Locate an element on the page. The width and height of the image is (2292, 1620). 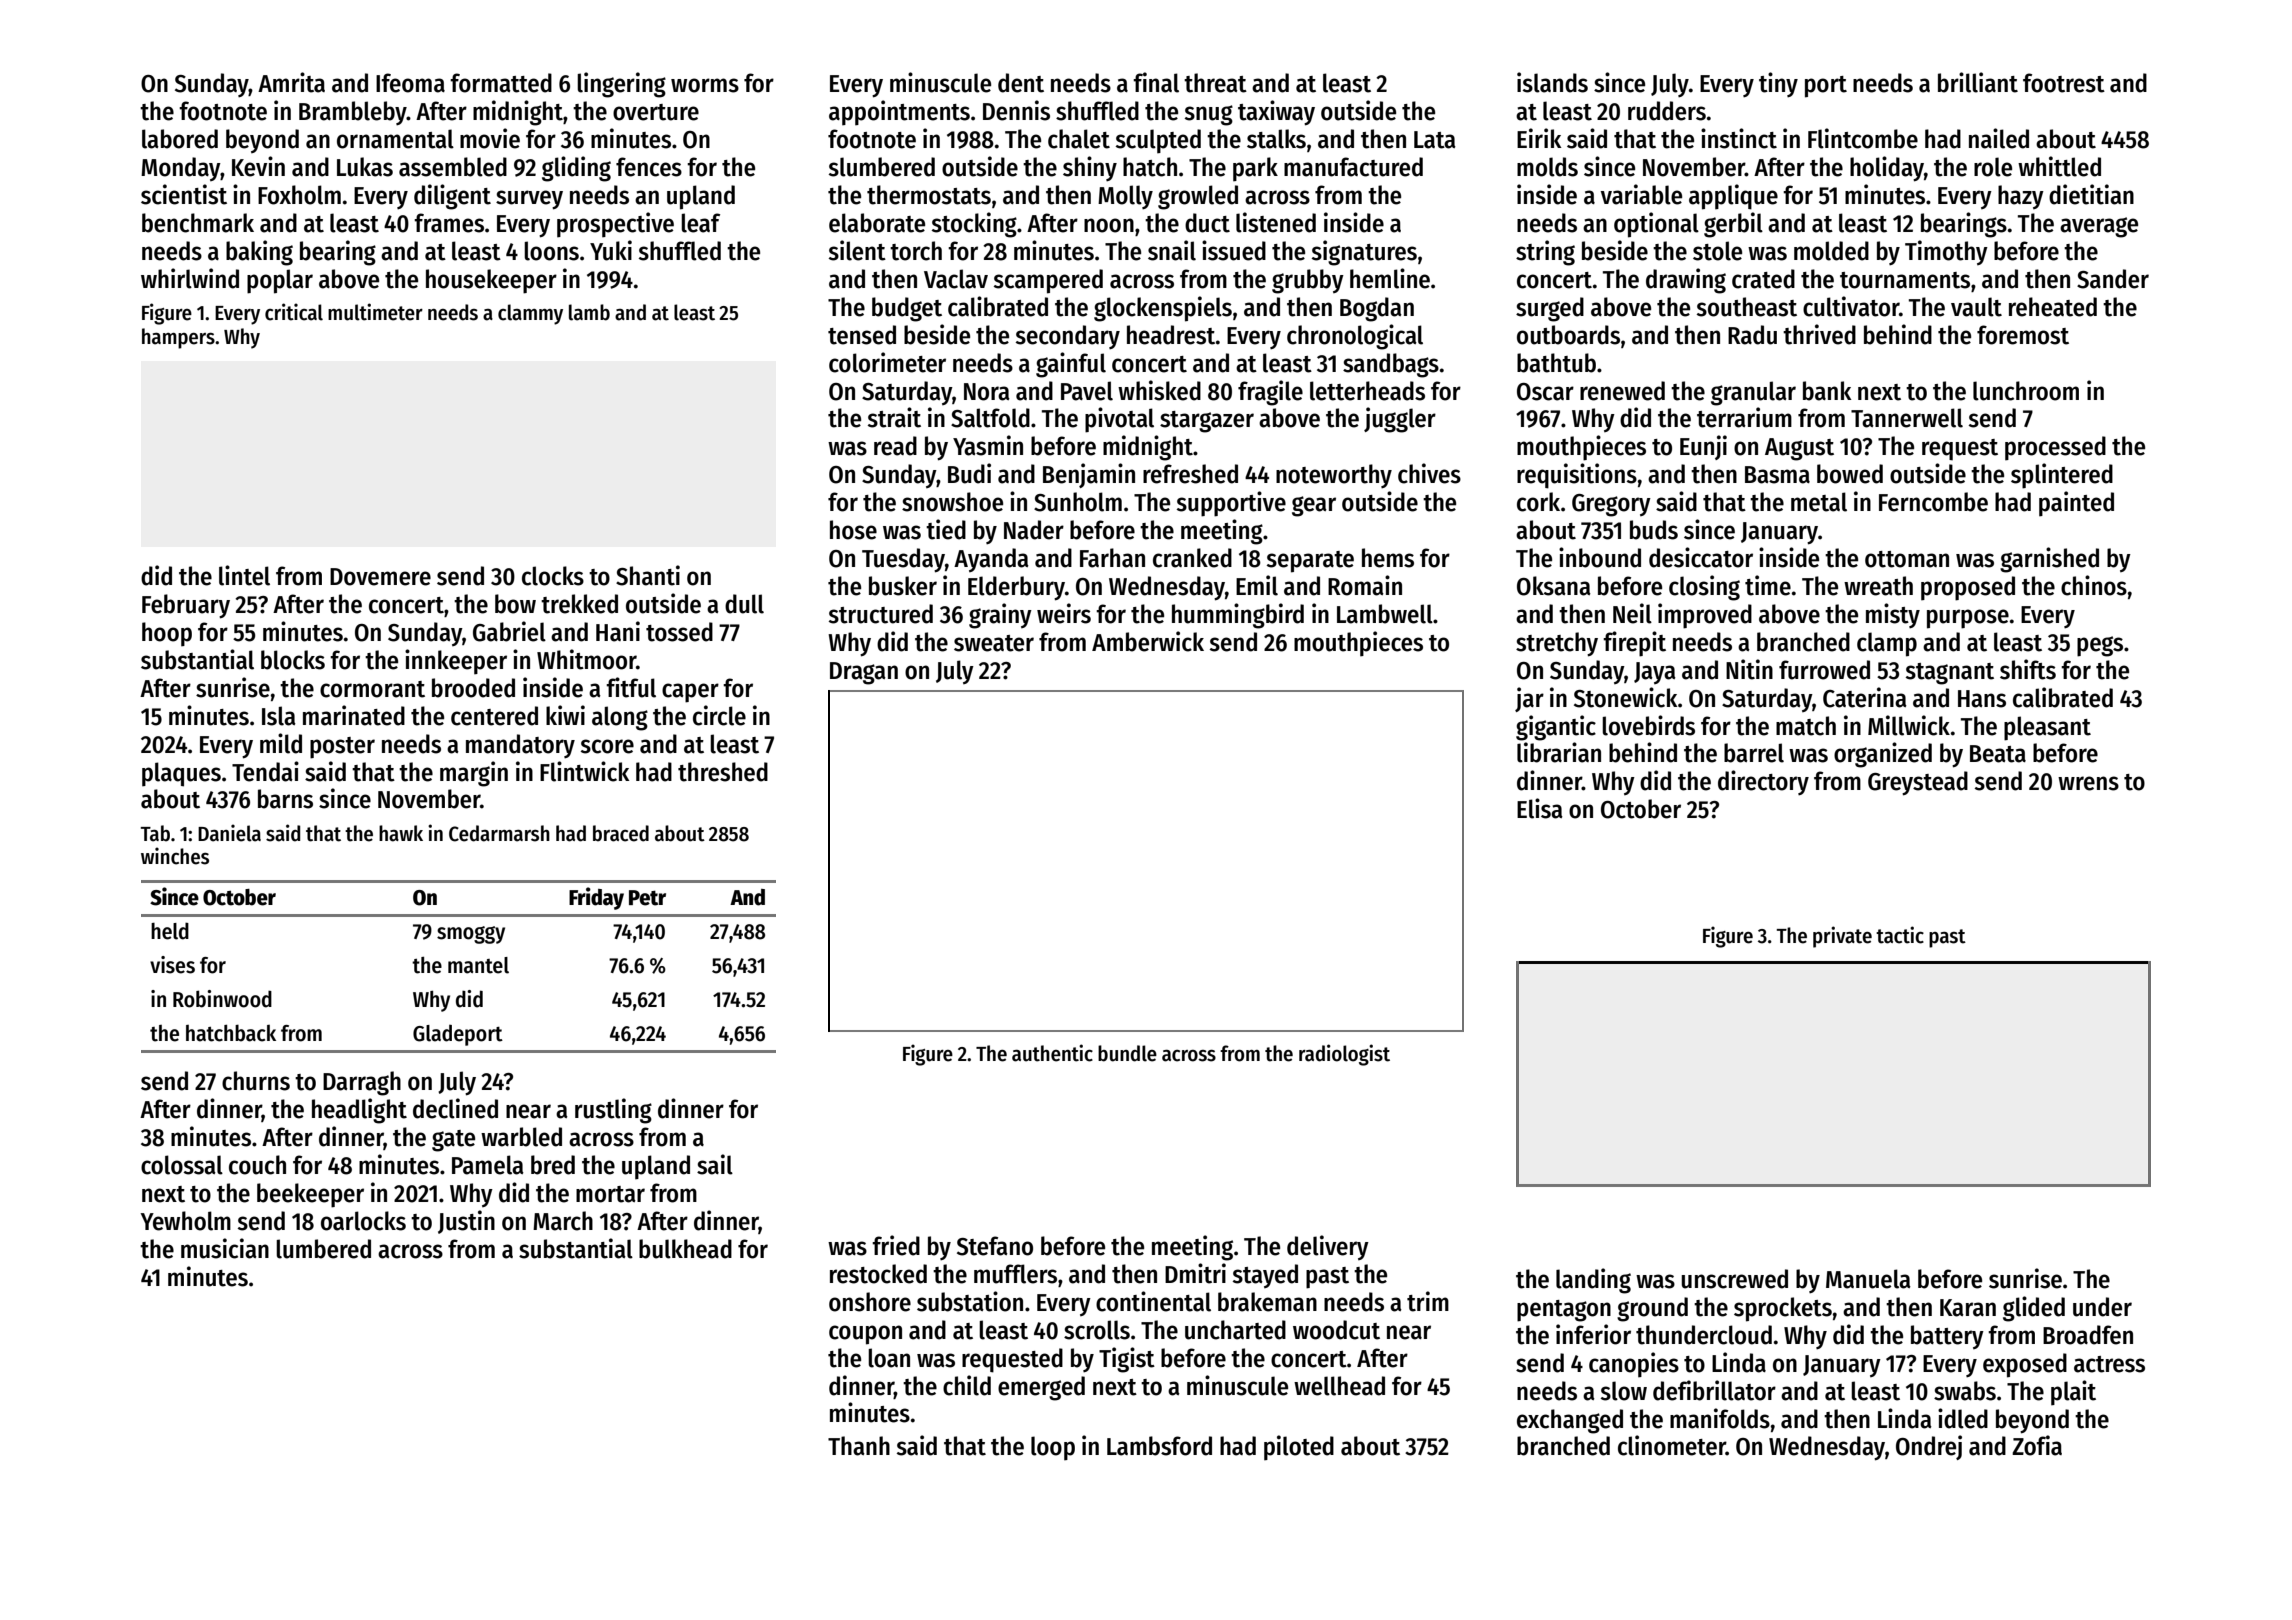
Zofia is located at coordinates (2037, 1445).
